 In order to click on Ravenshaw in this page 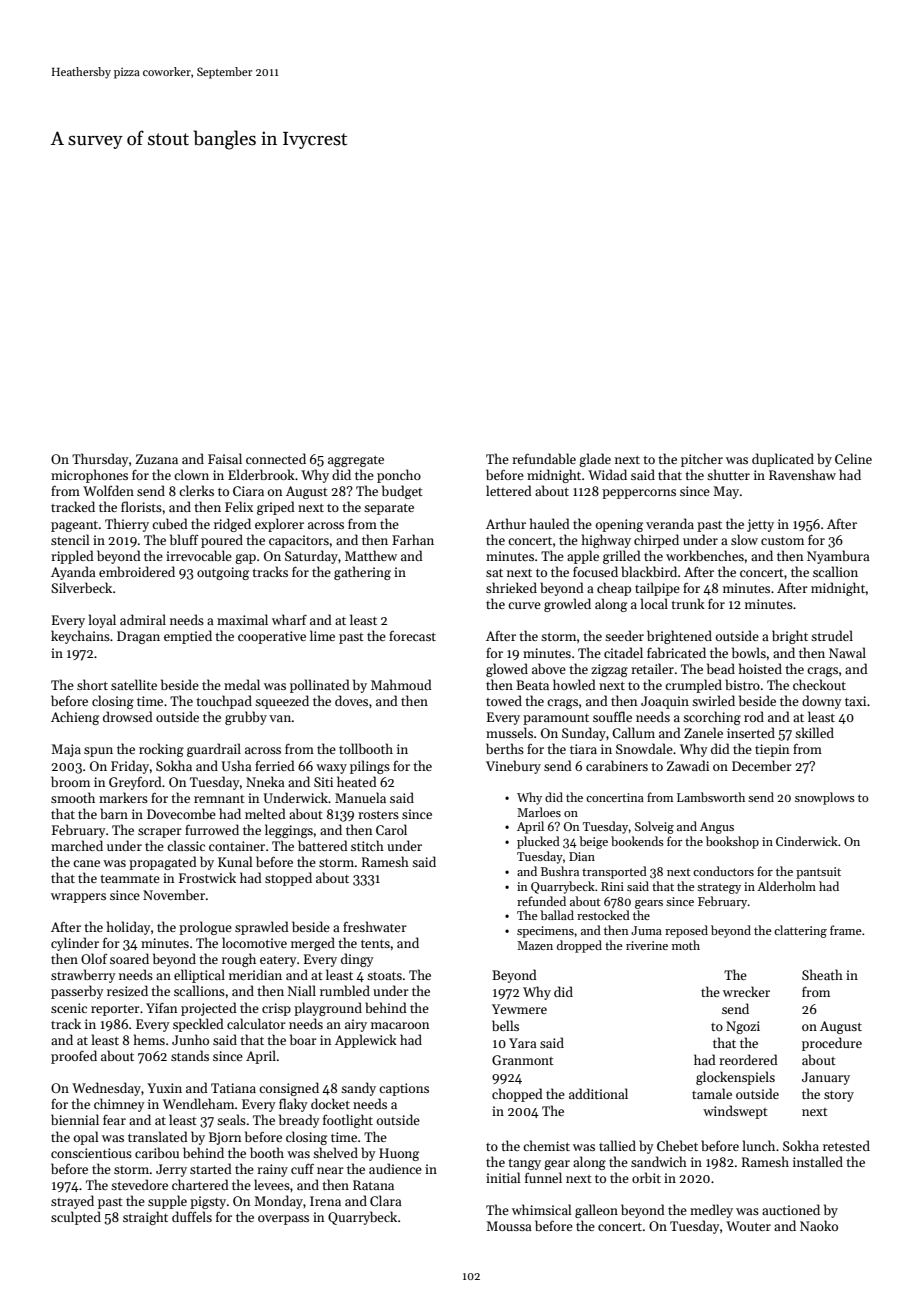, I will do `click(802, 474)`.
